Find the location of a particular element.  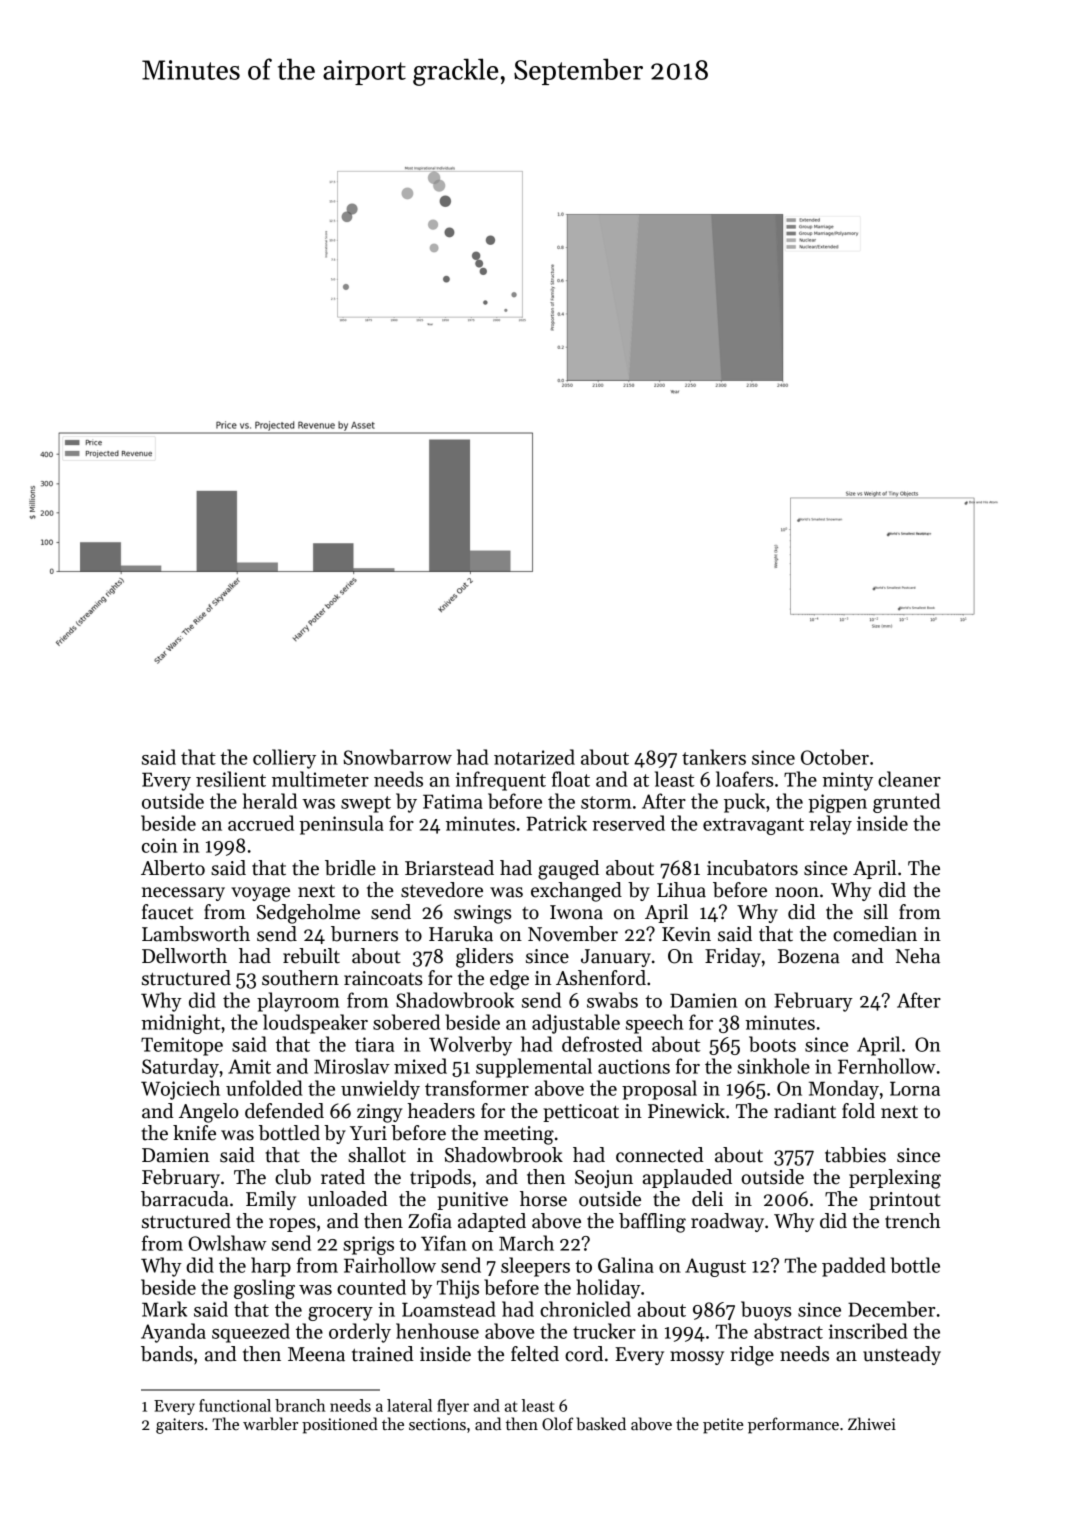

Haruka is located at coordinates (461, 934).
